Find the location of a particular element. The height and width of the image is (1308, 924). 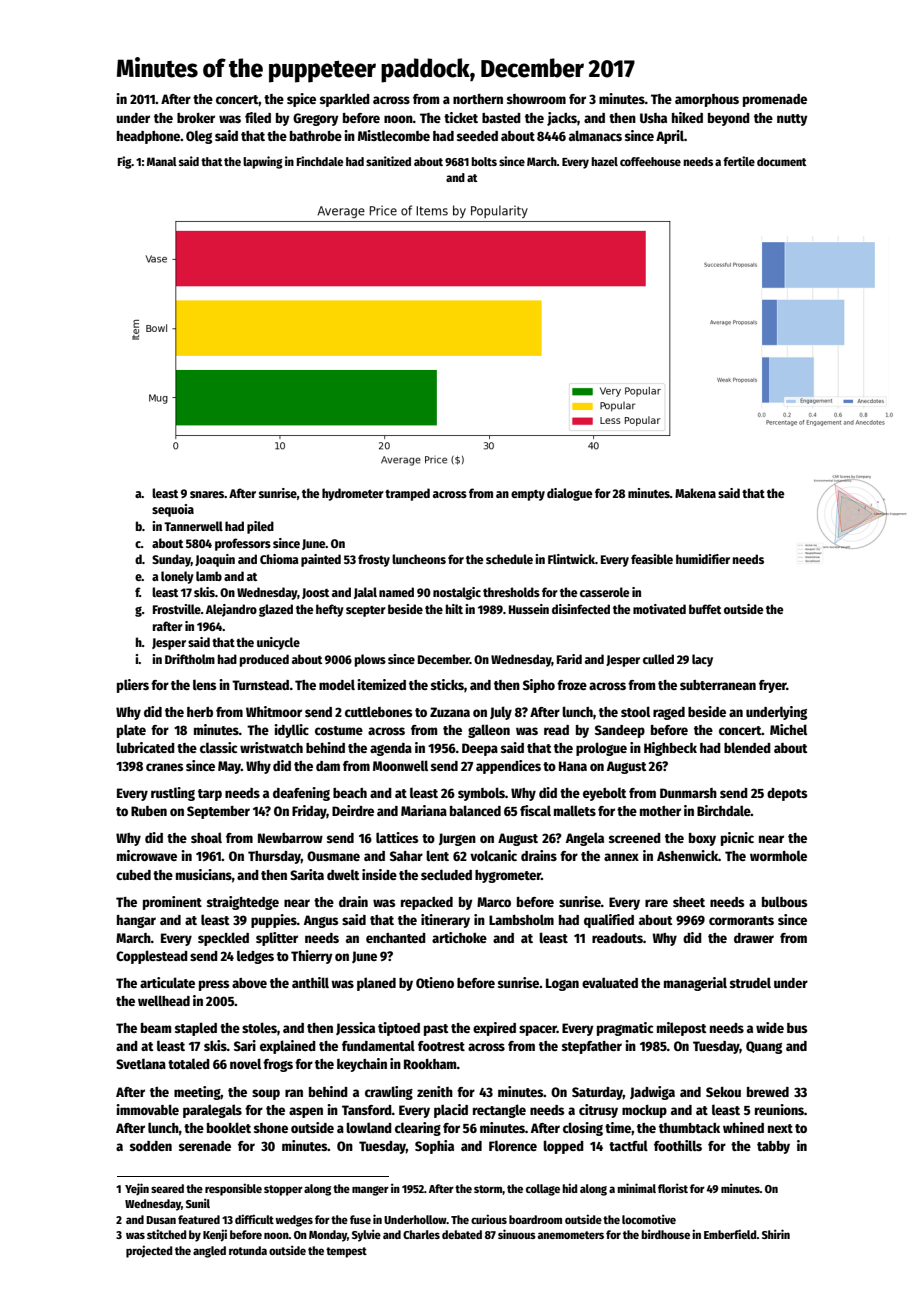

Logan is located at coordinates (562, 984).
